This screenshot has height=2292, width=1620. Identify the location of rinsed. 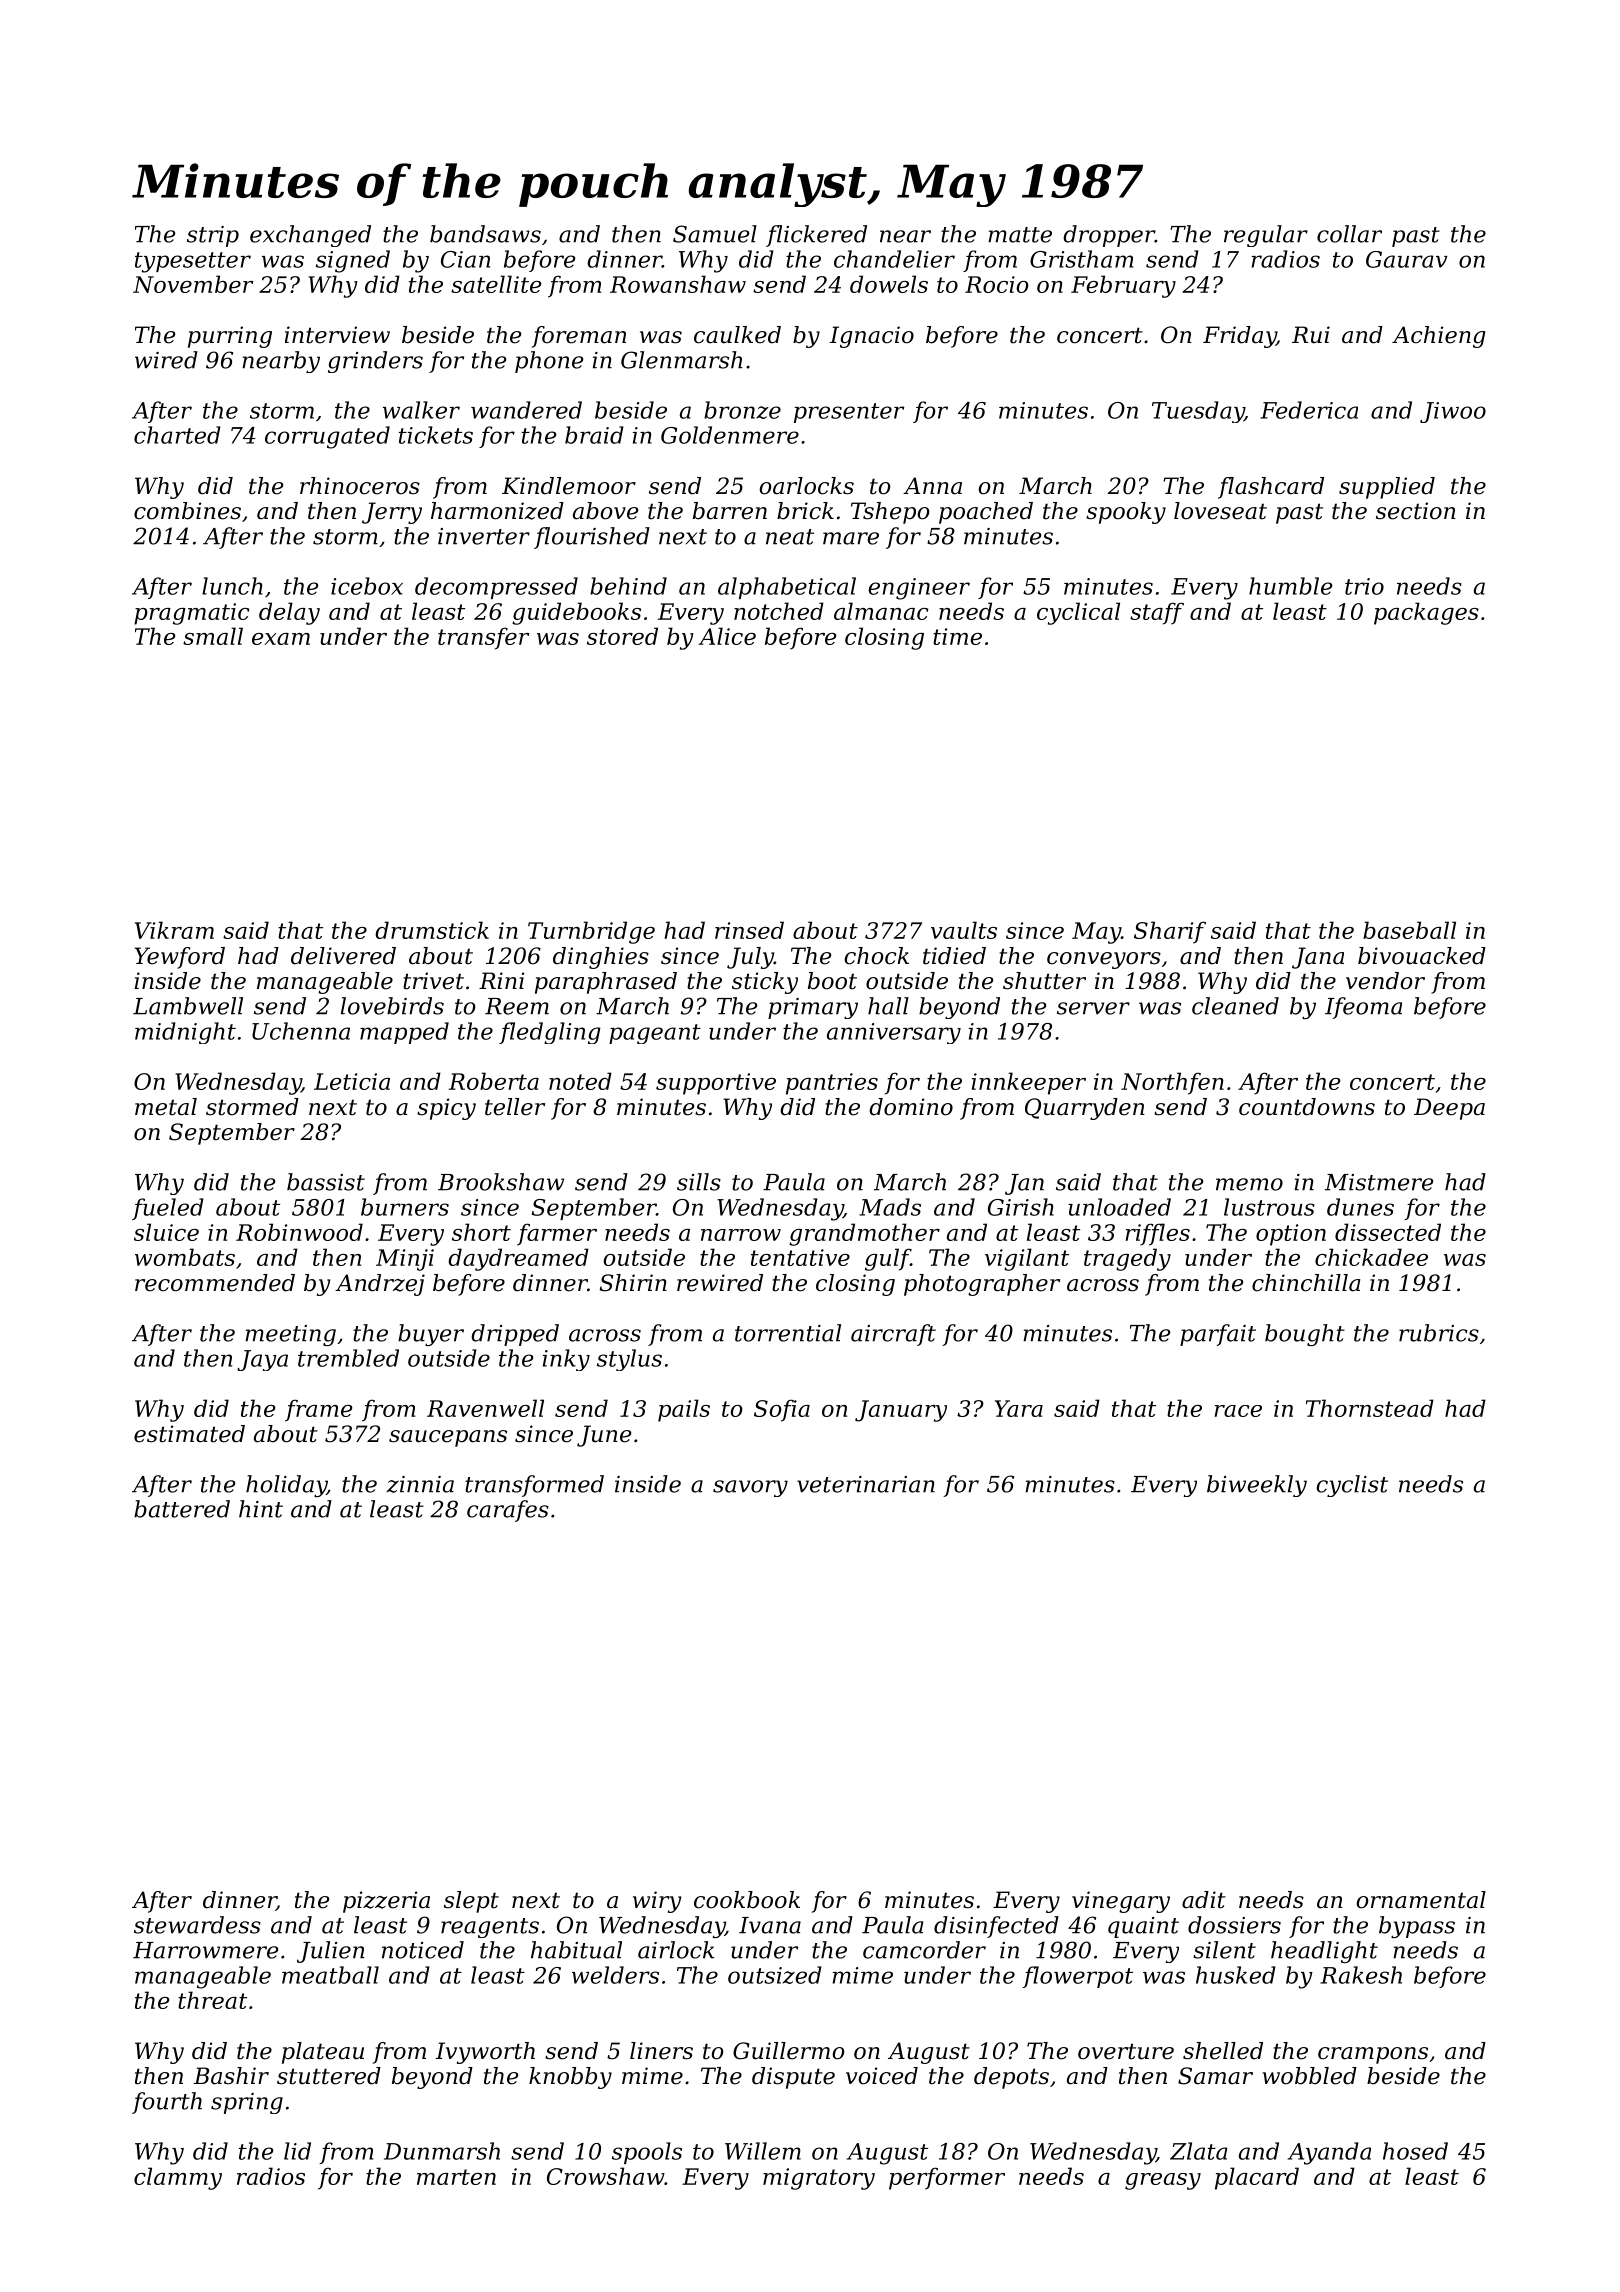
(749, 930).
